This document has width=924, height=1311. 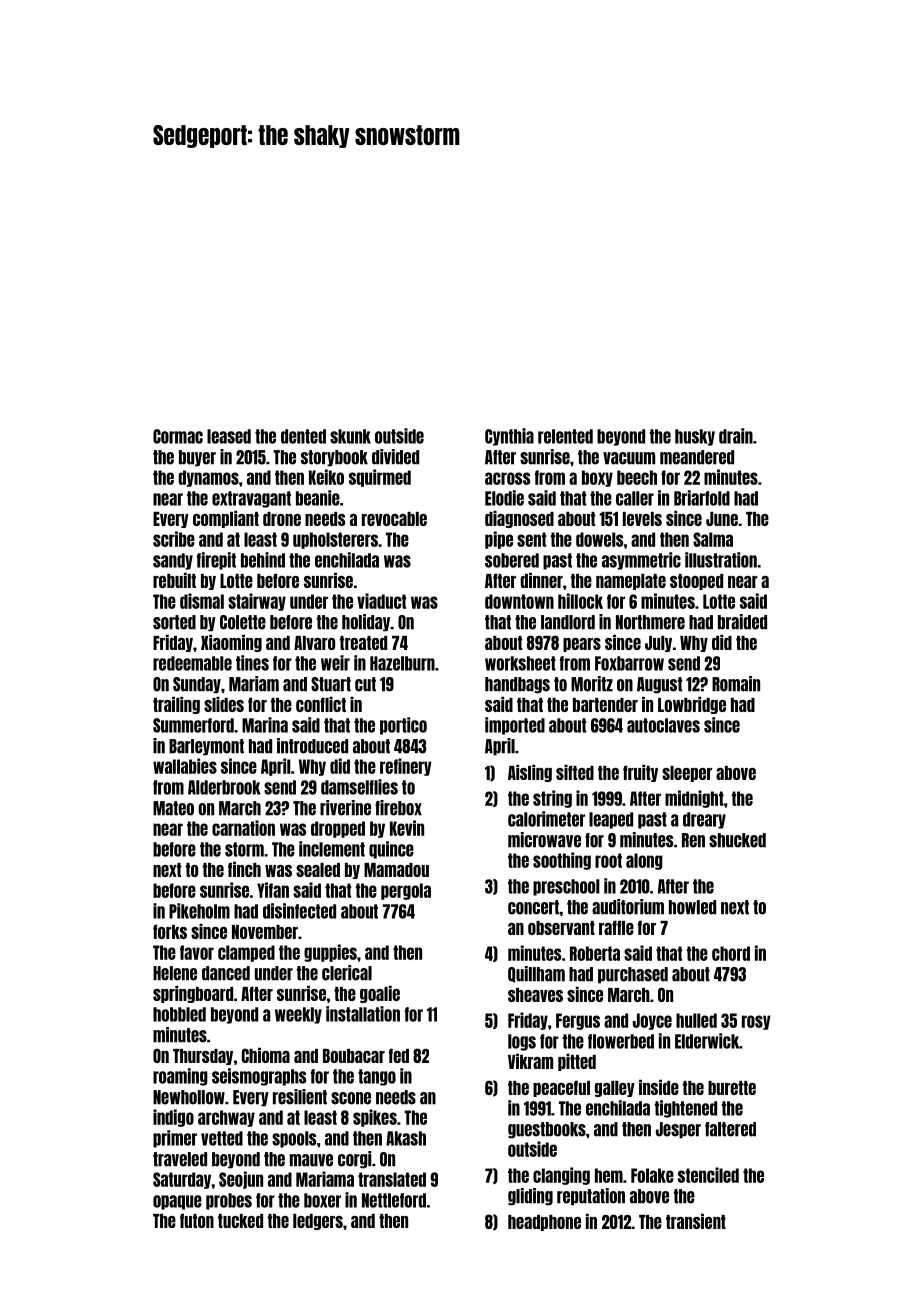 What do you see at coordinates (298, 1015) in the document?
I see `weekly` at bounding box center [298, 1015].
